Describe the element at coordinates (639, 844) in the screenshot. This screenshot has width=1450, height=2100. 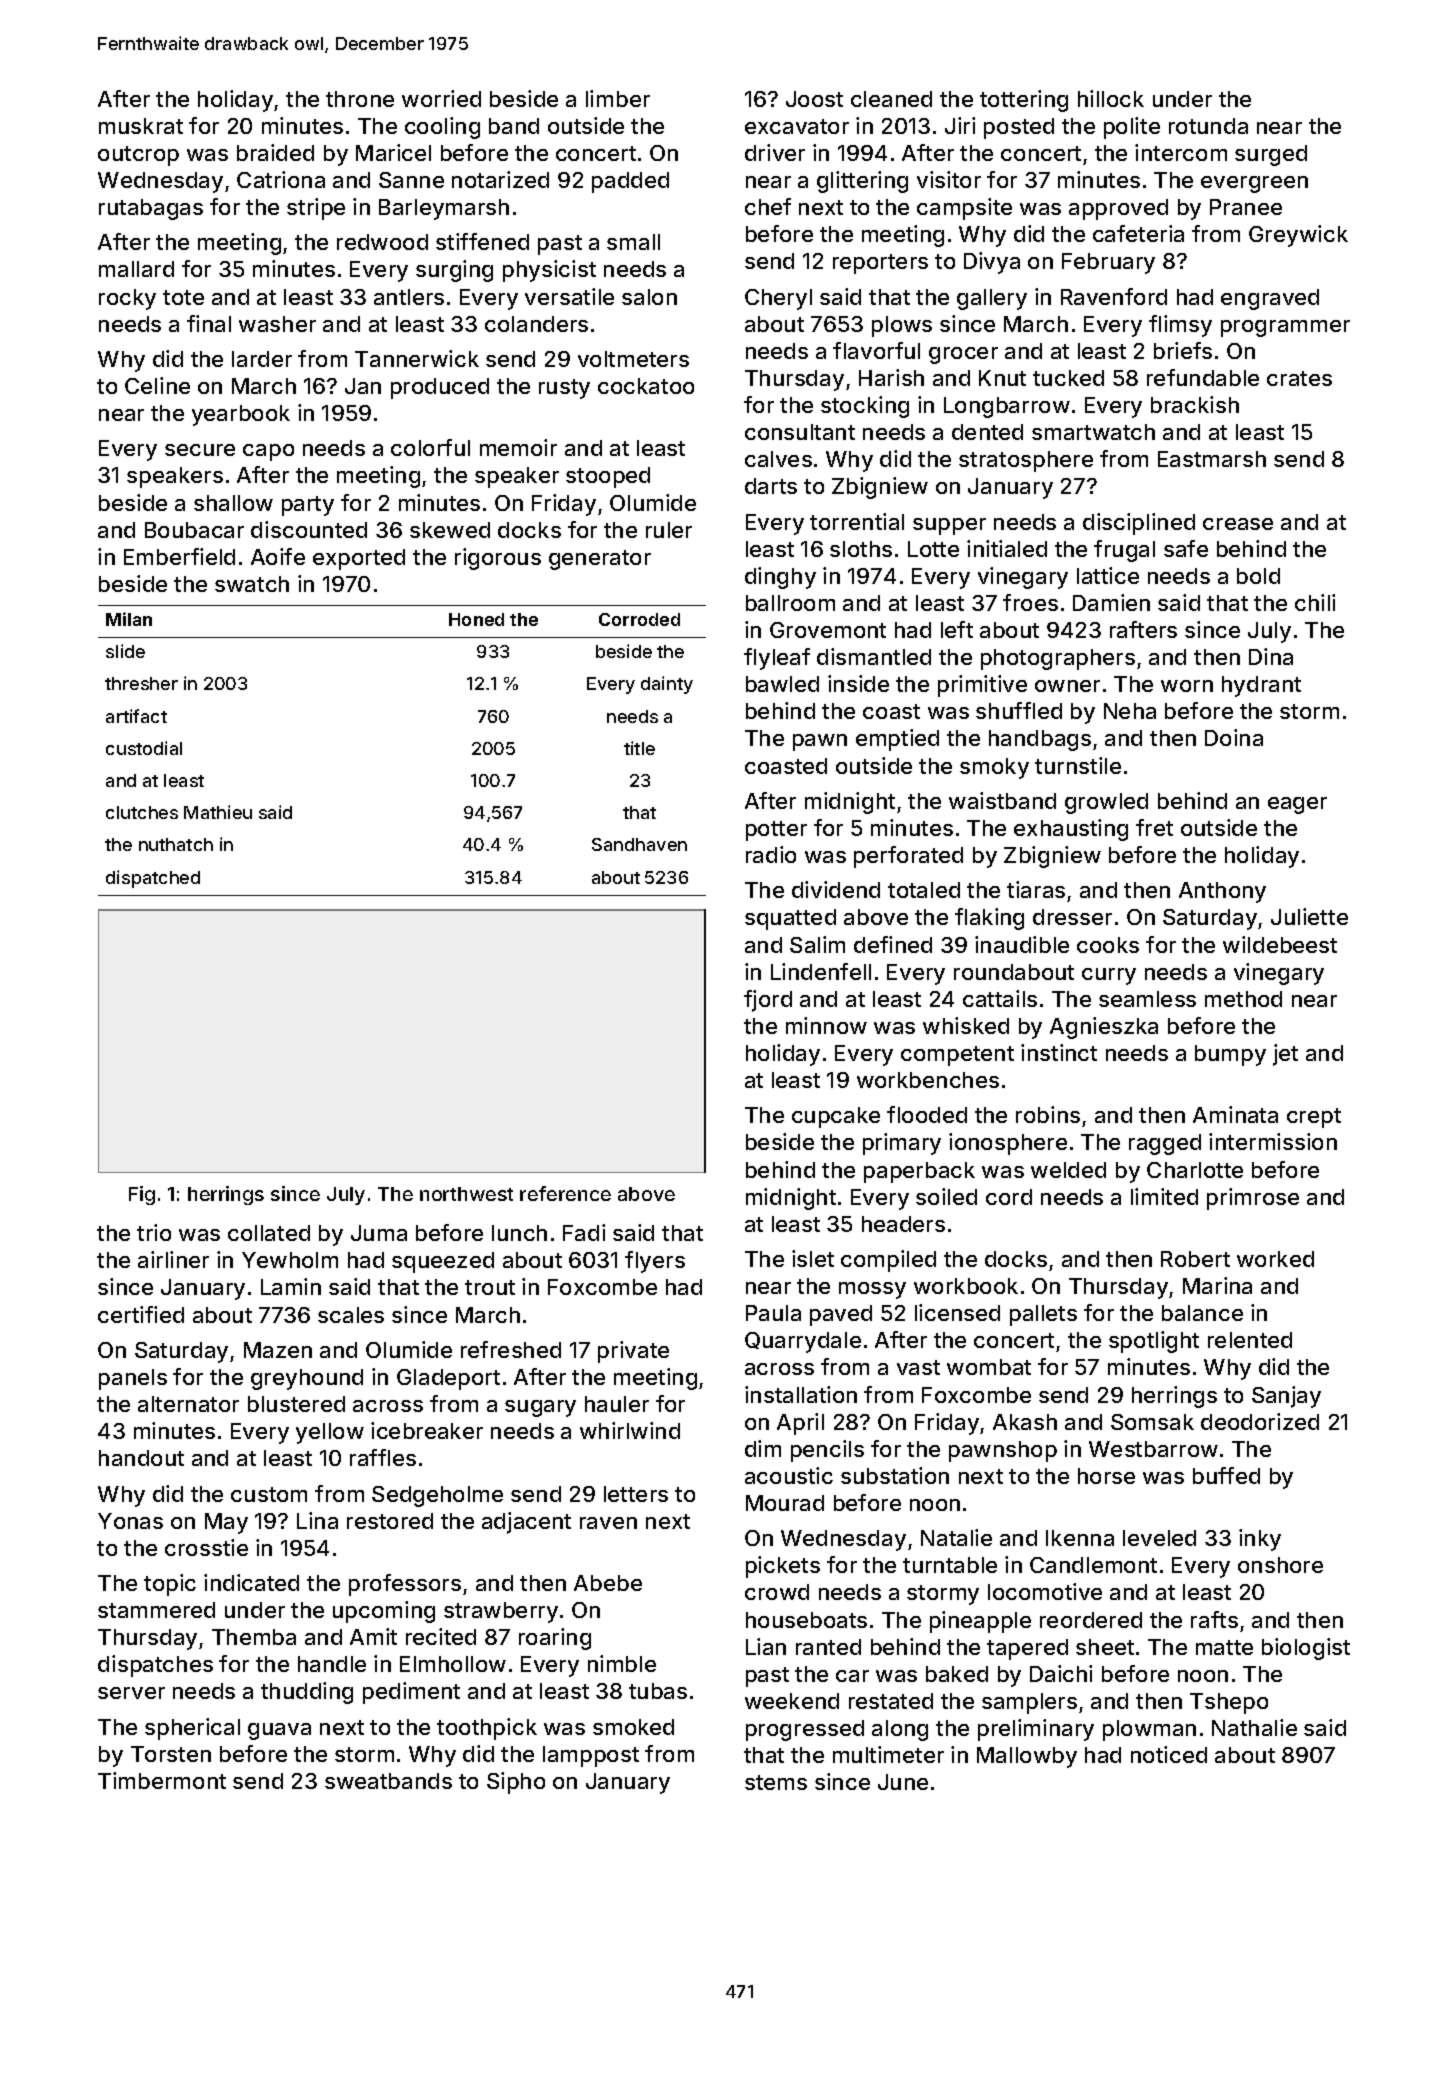
I see `Sandhaven` at that location.
